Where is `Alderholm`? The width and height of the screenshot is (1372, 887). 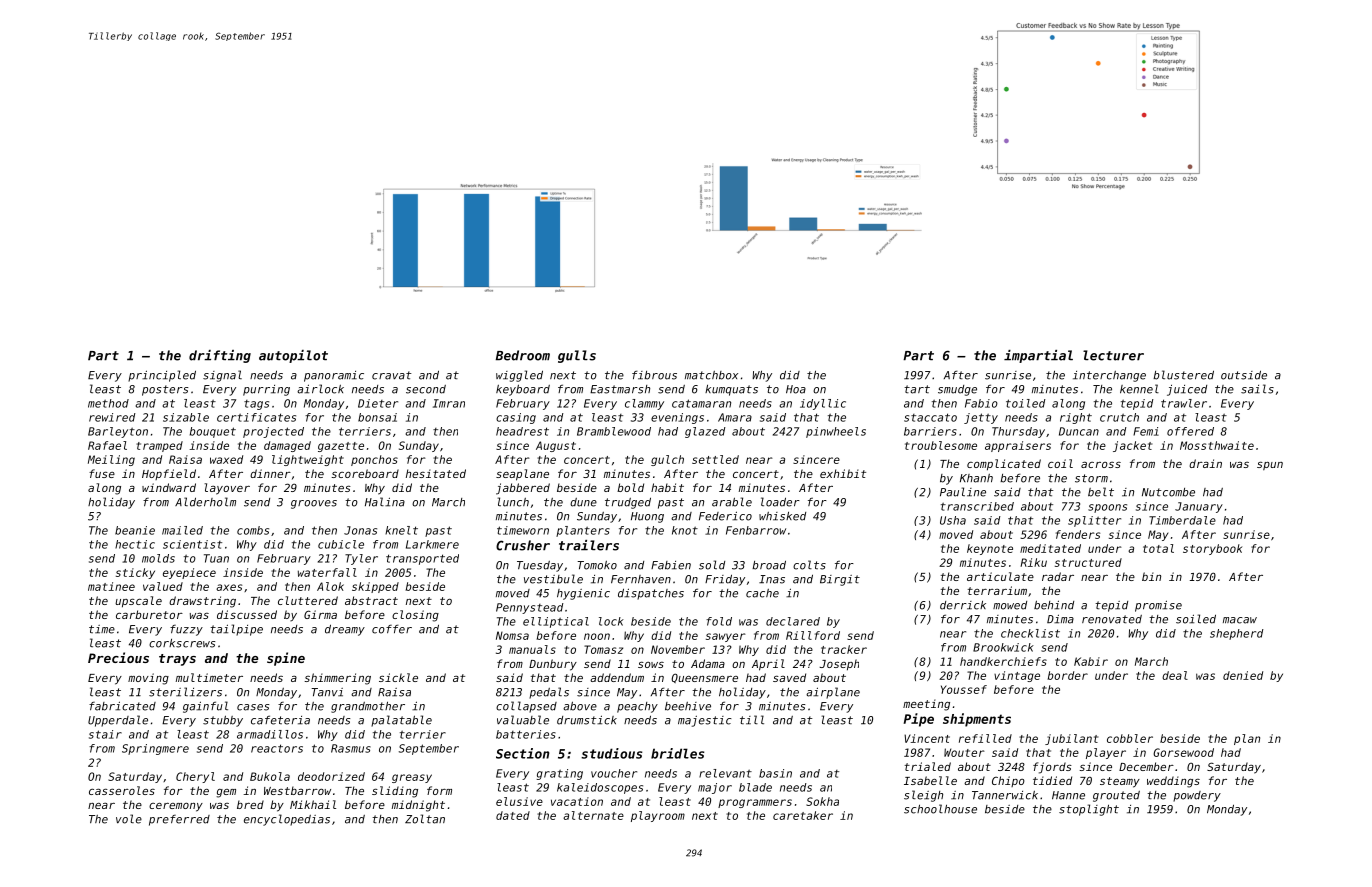
Alderholm is located at coordinates (205, 502).
